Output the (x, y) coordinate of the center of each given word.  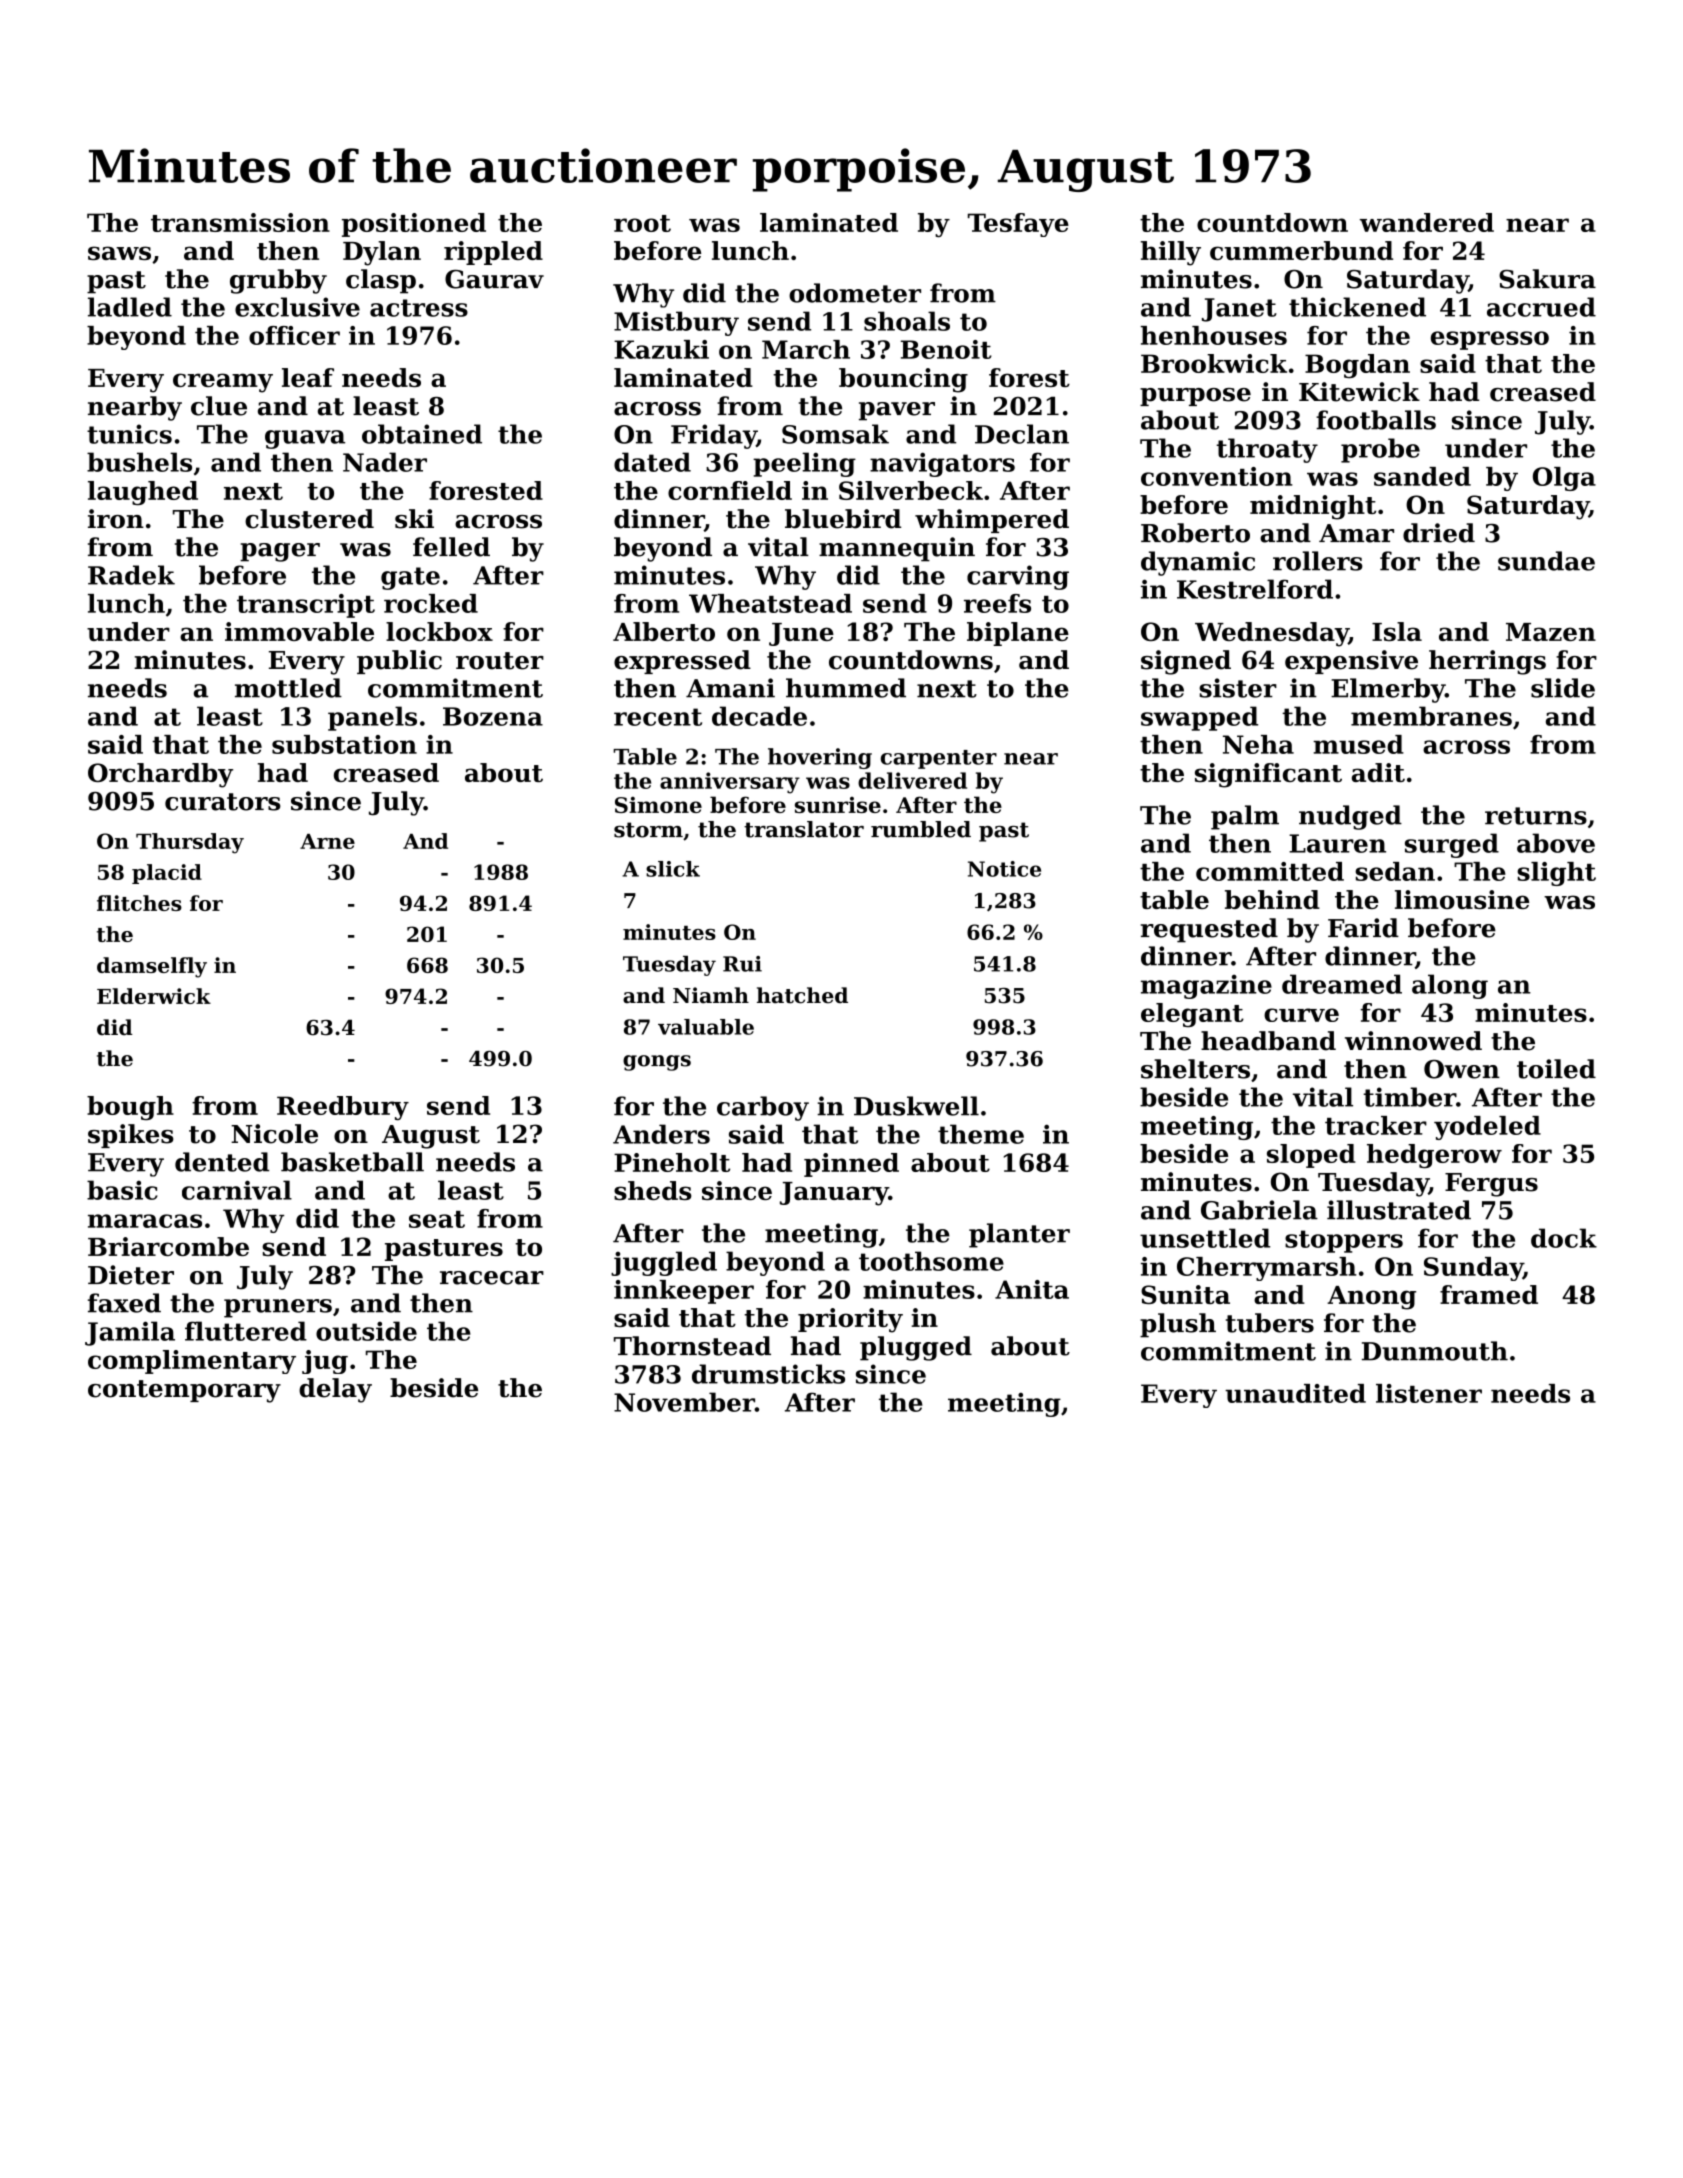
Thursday (190, 843)
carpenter (939, 759)
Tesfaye (1018, 225)
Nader (385, 462)
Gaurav (494, 279)
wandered (1427, 222)
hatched (802, 995)
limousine (1462, 899)
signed (1186, 662)
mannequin (897, 549)
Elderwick (154, 996)
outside (366, 1331)
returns (1536, 816)
